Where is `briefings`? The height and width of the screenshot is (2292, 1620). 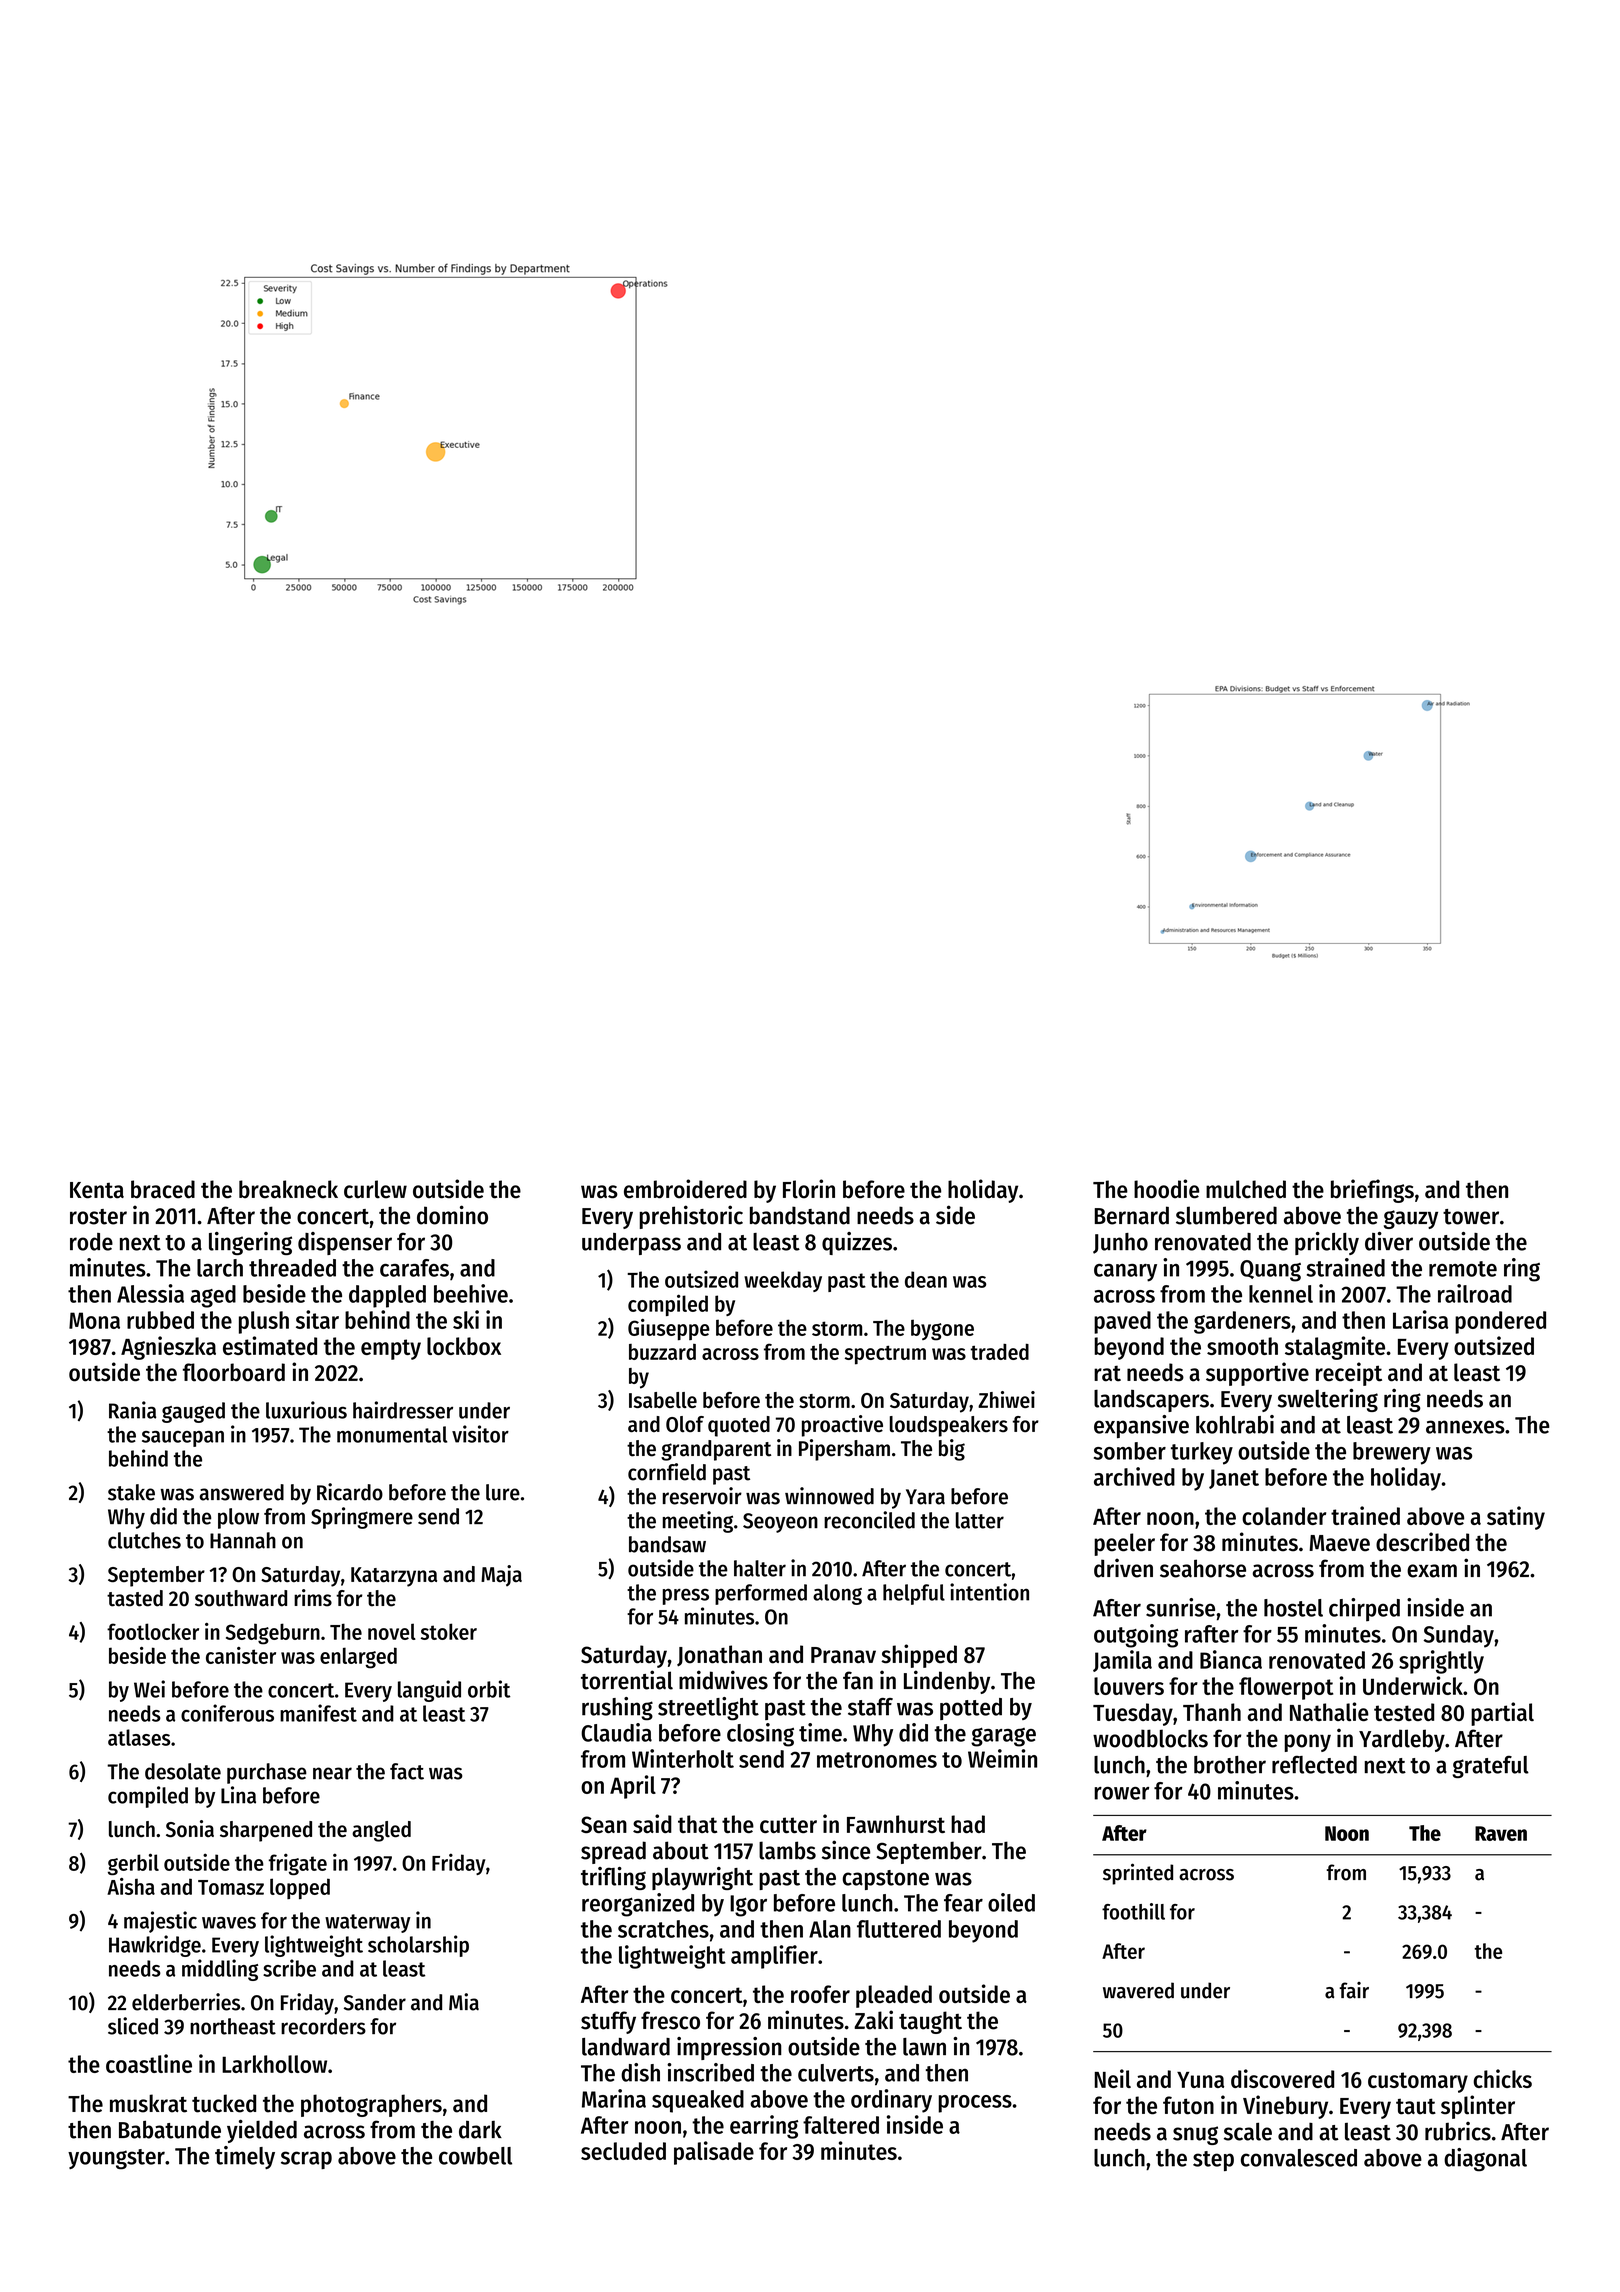 briefings is located at coordinates (1372, 1191).
